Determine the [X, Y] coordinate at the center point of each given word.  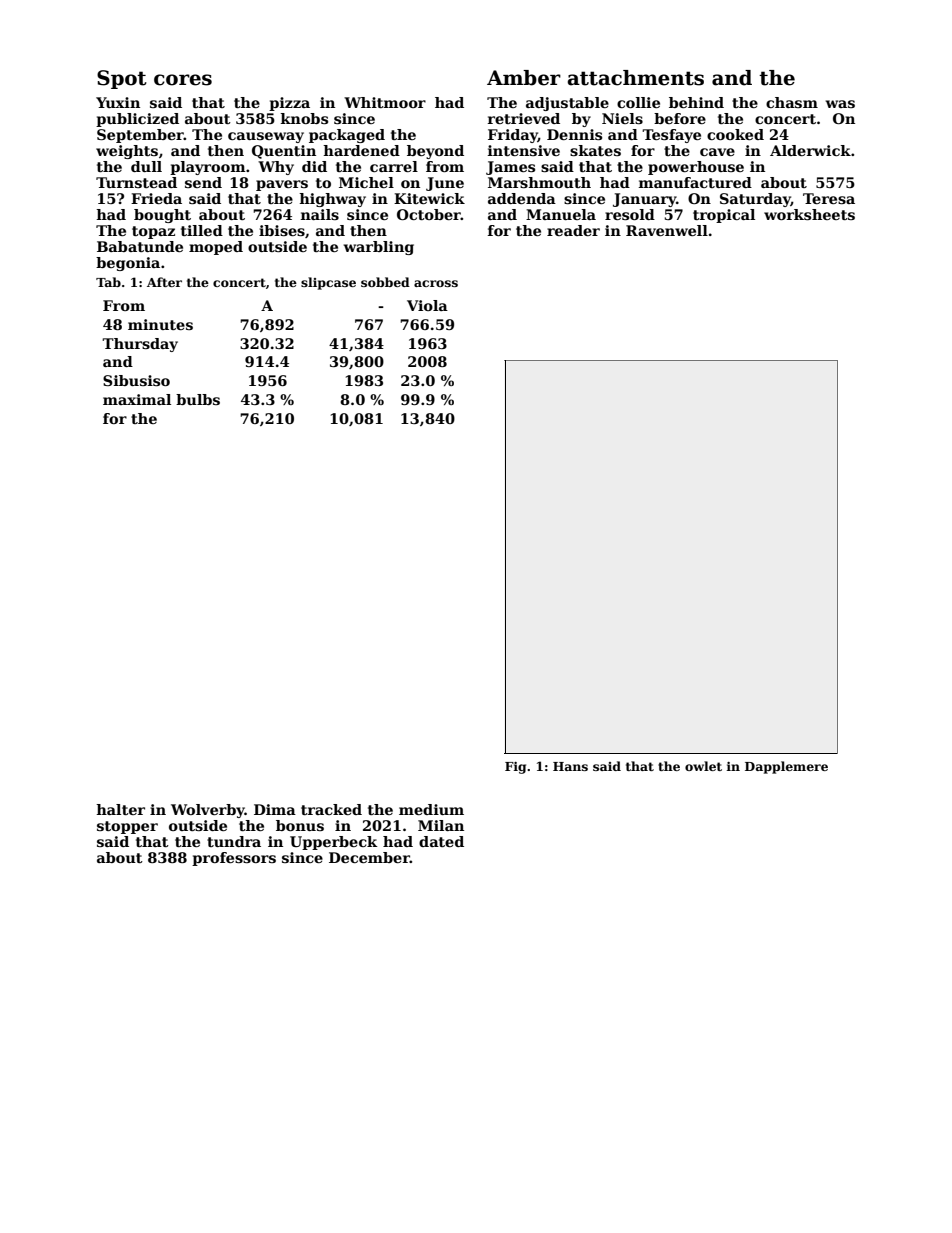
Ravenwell [667, 230]
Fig [515, 768]
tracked [331, 809]
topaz [153, 232]
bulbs [198, 399]
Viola [427, 305]
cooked [735, 134]
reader [573, 230]
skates [595, 150]
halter [120, 809]
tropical [724, 216]
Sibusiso [136, 380]
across [436, 283]
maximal [137, 399]
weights [127, 152]
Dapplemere [786, 767]
